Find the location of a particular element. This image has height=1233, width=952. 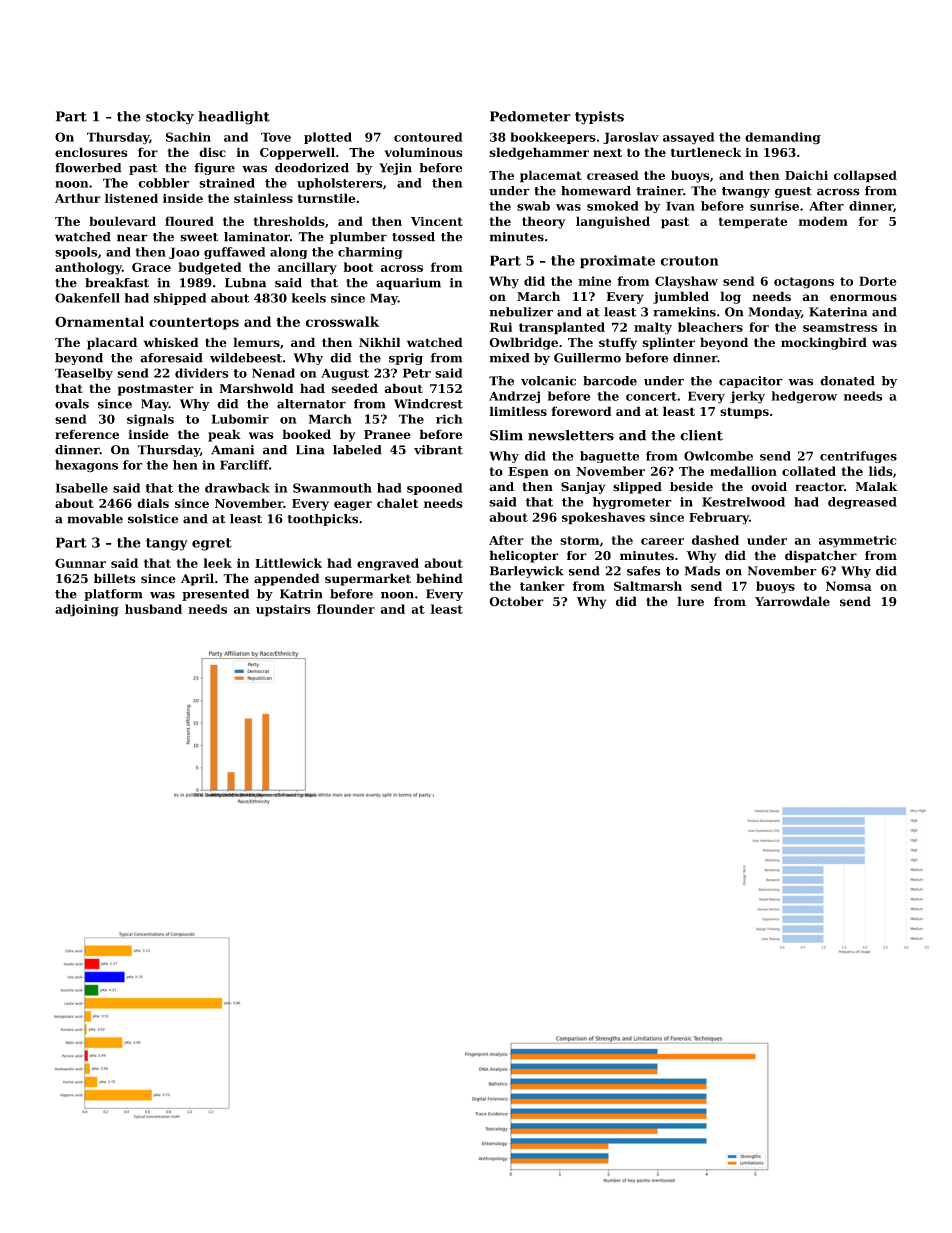

capacitor is located at coordinates (751, 382).
